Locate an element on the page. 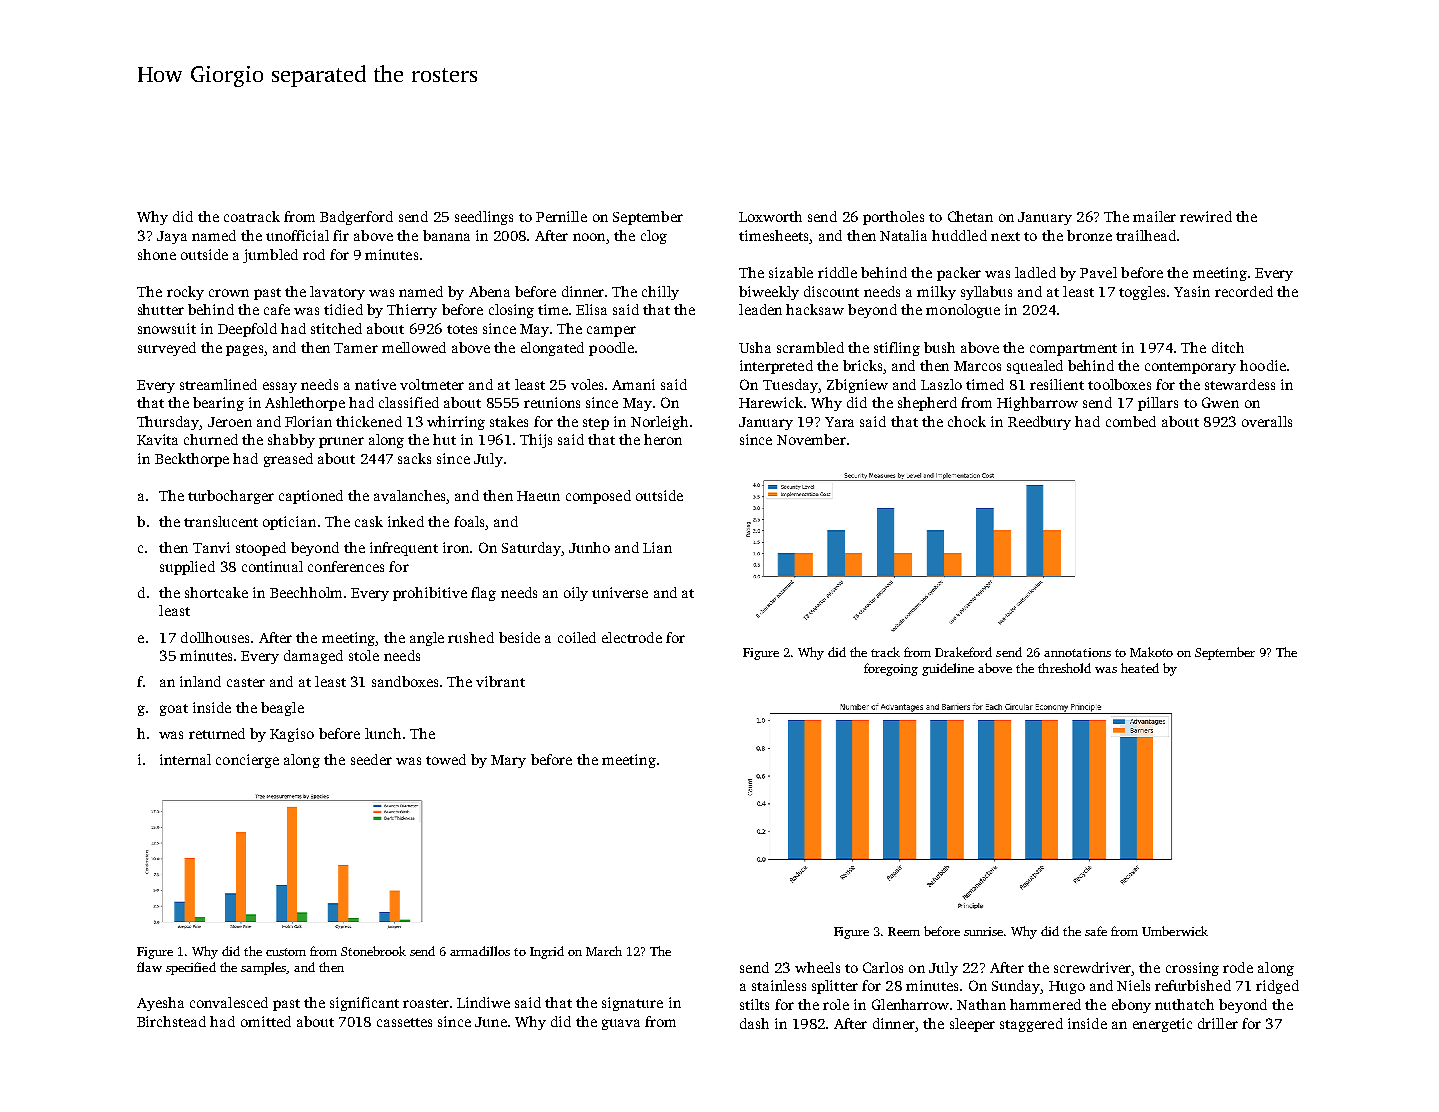 This image has width=1439, height=1112. cassettes is located at coordinates (404, 1022).
